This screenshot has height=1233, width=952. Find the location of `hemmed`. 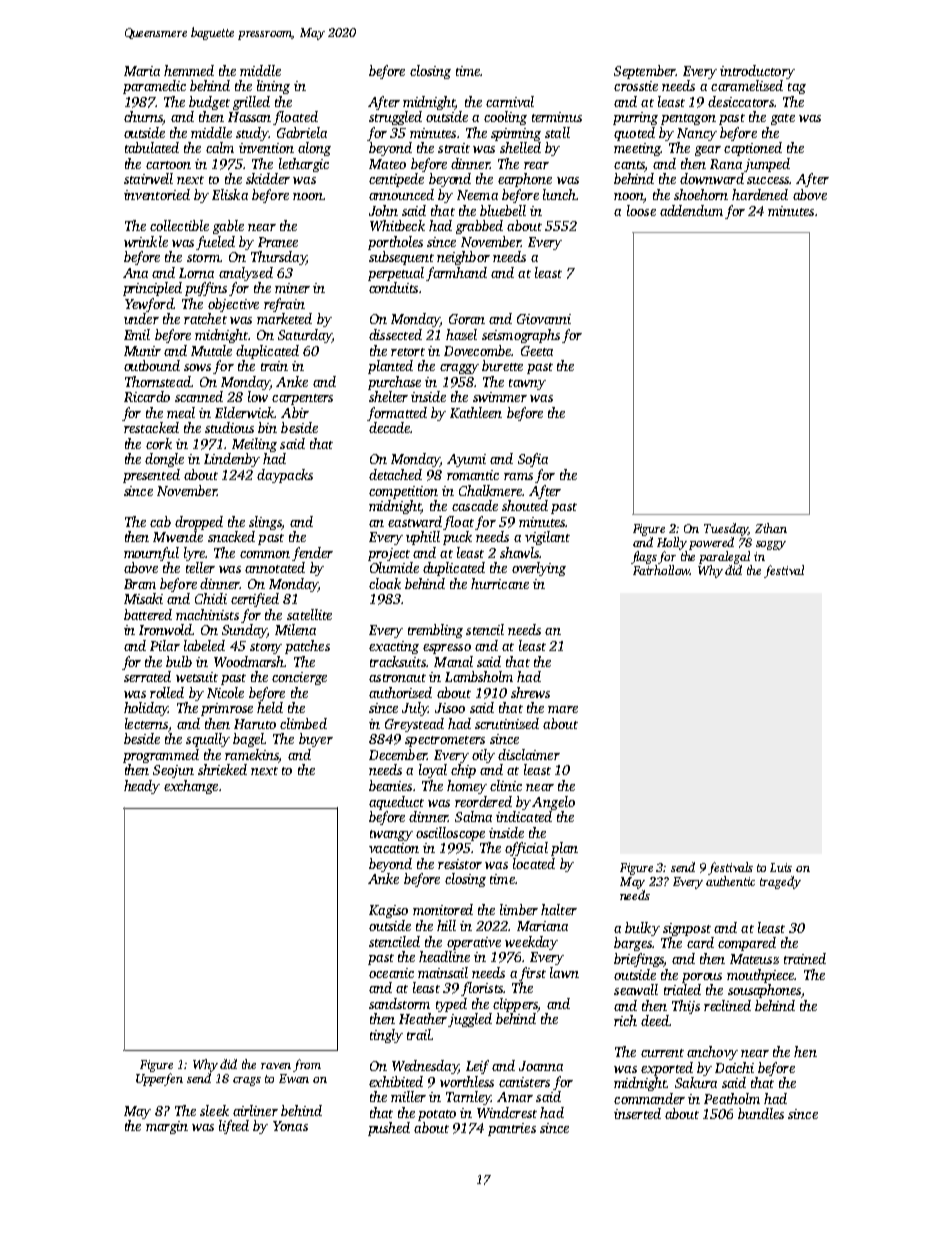

hemmed is located at coordinates (189, 70).
